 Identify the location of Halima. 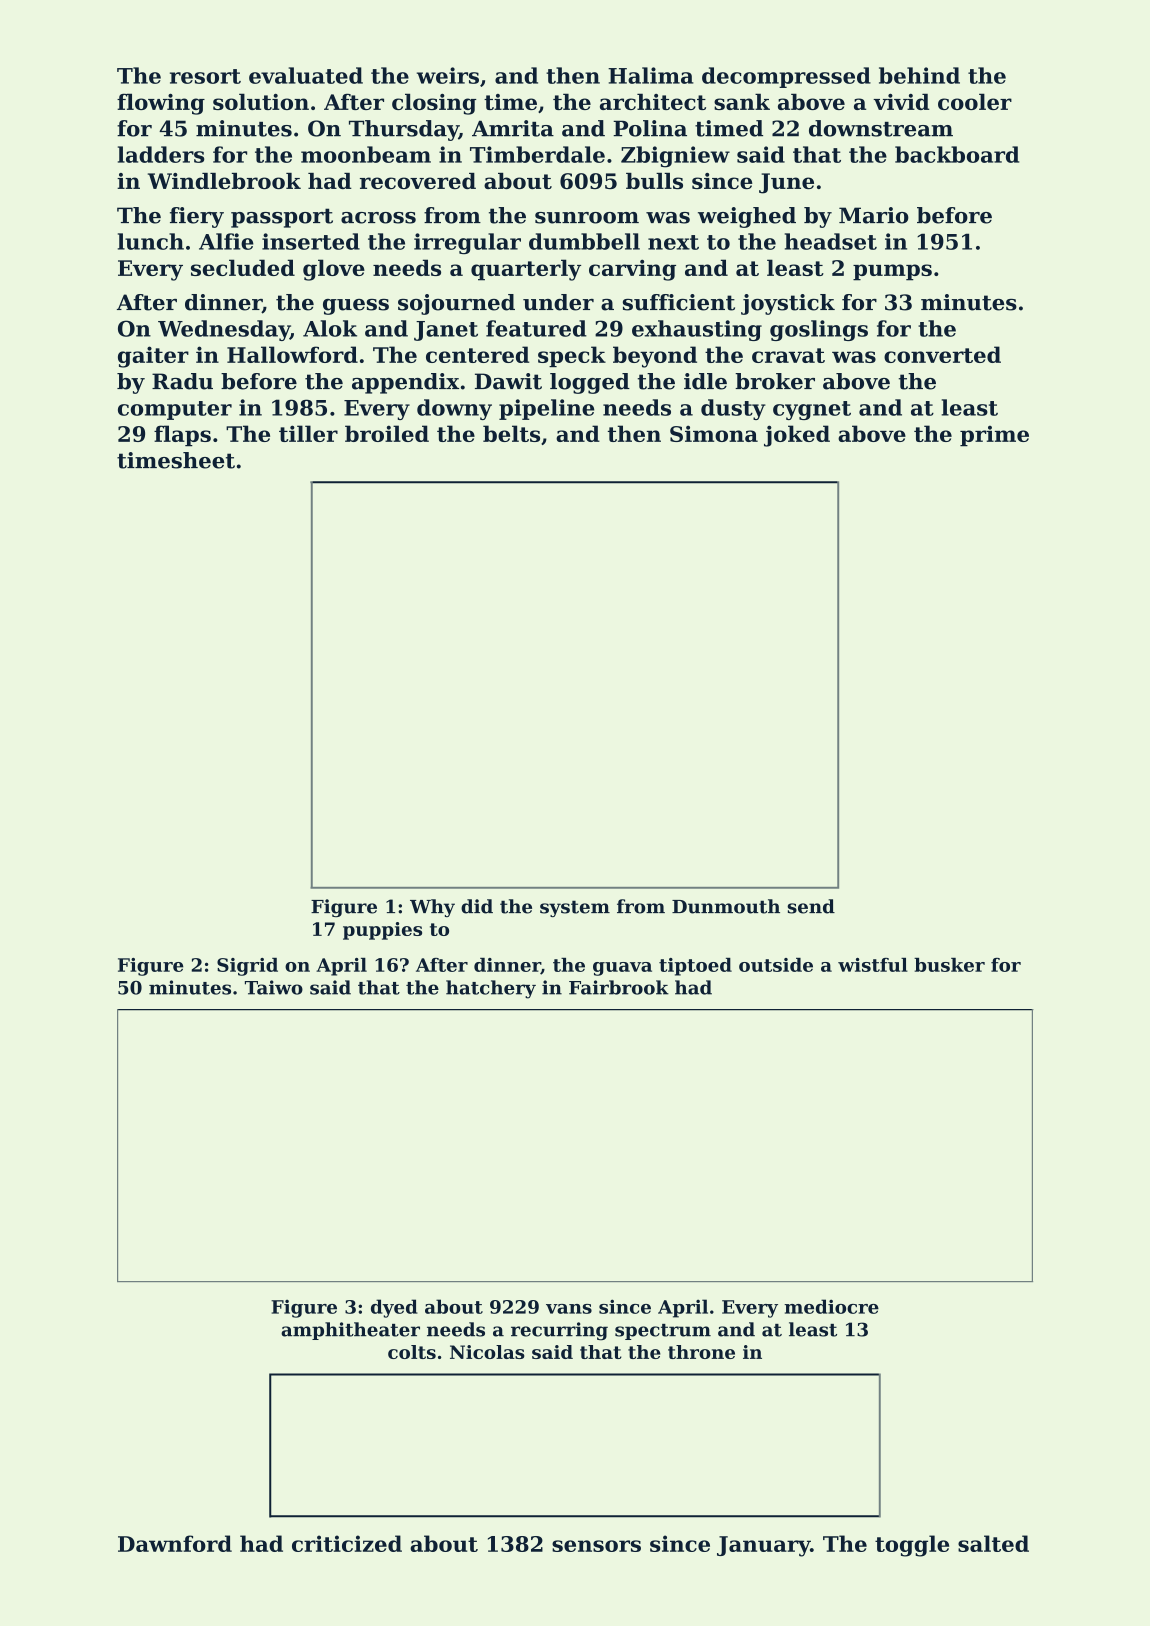
(651, 75).
